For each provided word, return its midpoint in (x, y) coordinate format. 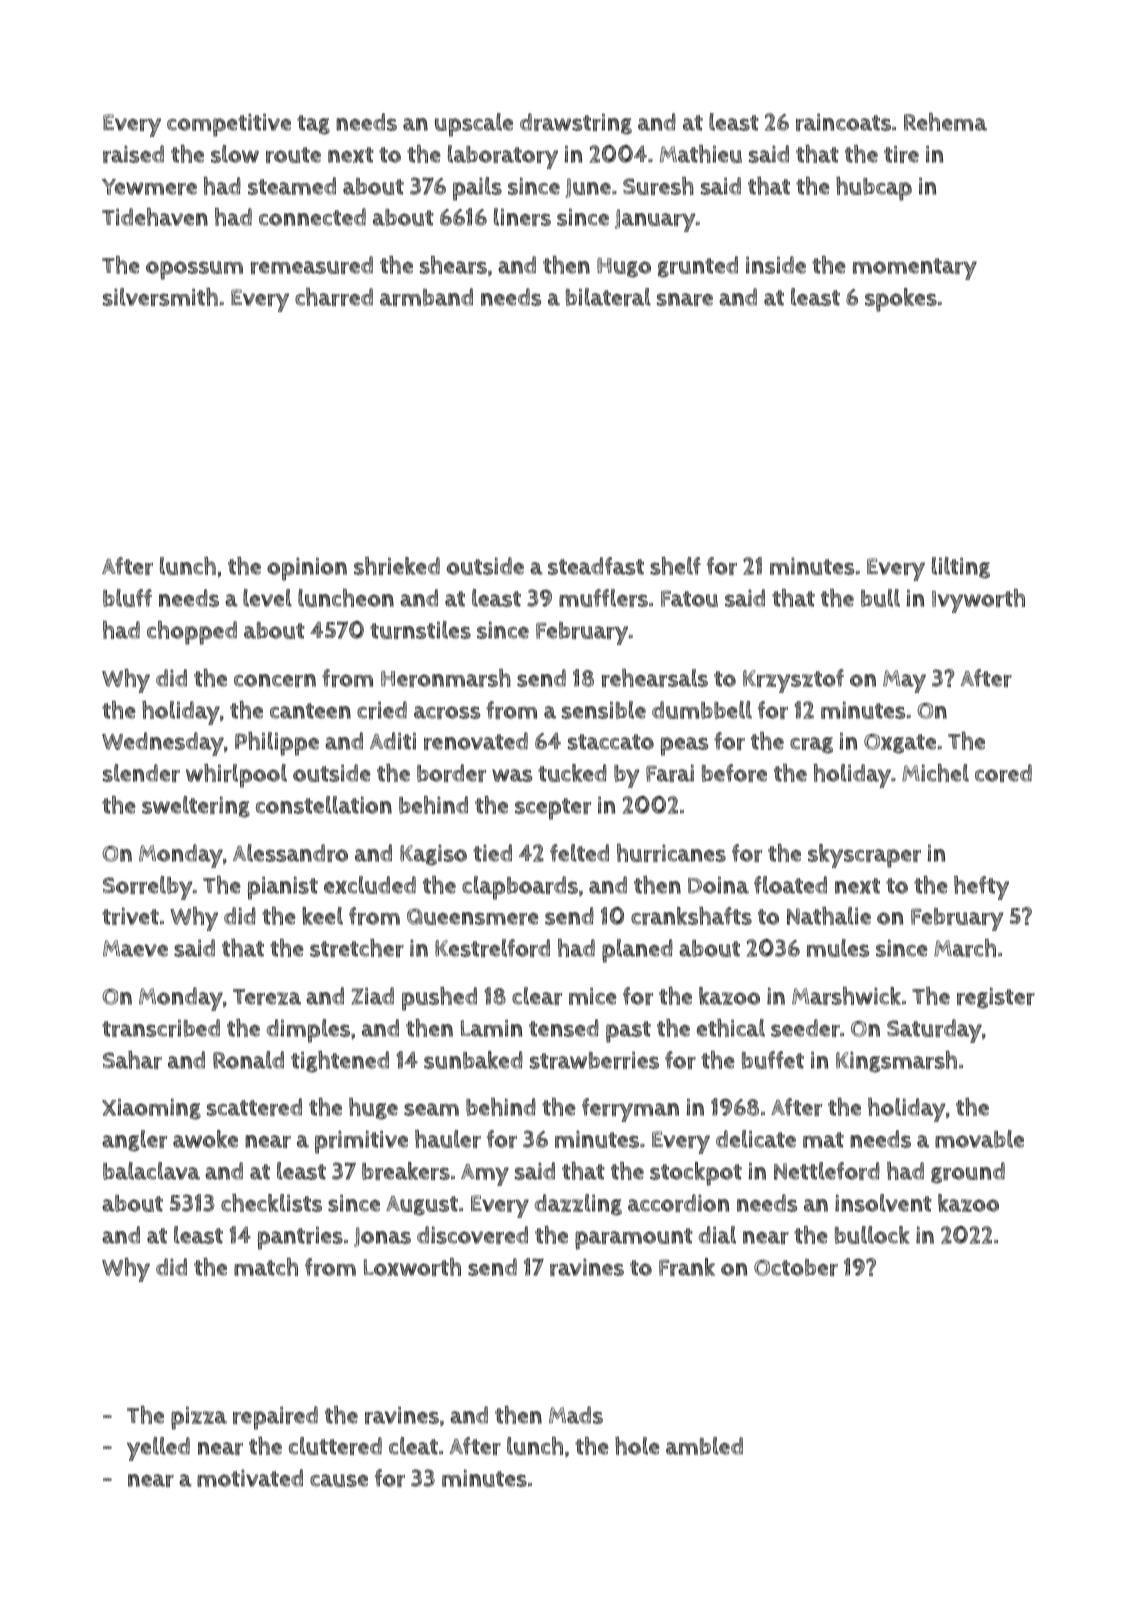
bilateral (608, 297)
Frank (687, 1267)
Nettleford (827, 1171)
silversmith (160, 297)
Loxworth (412, 1267)
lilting (961, 568)
